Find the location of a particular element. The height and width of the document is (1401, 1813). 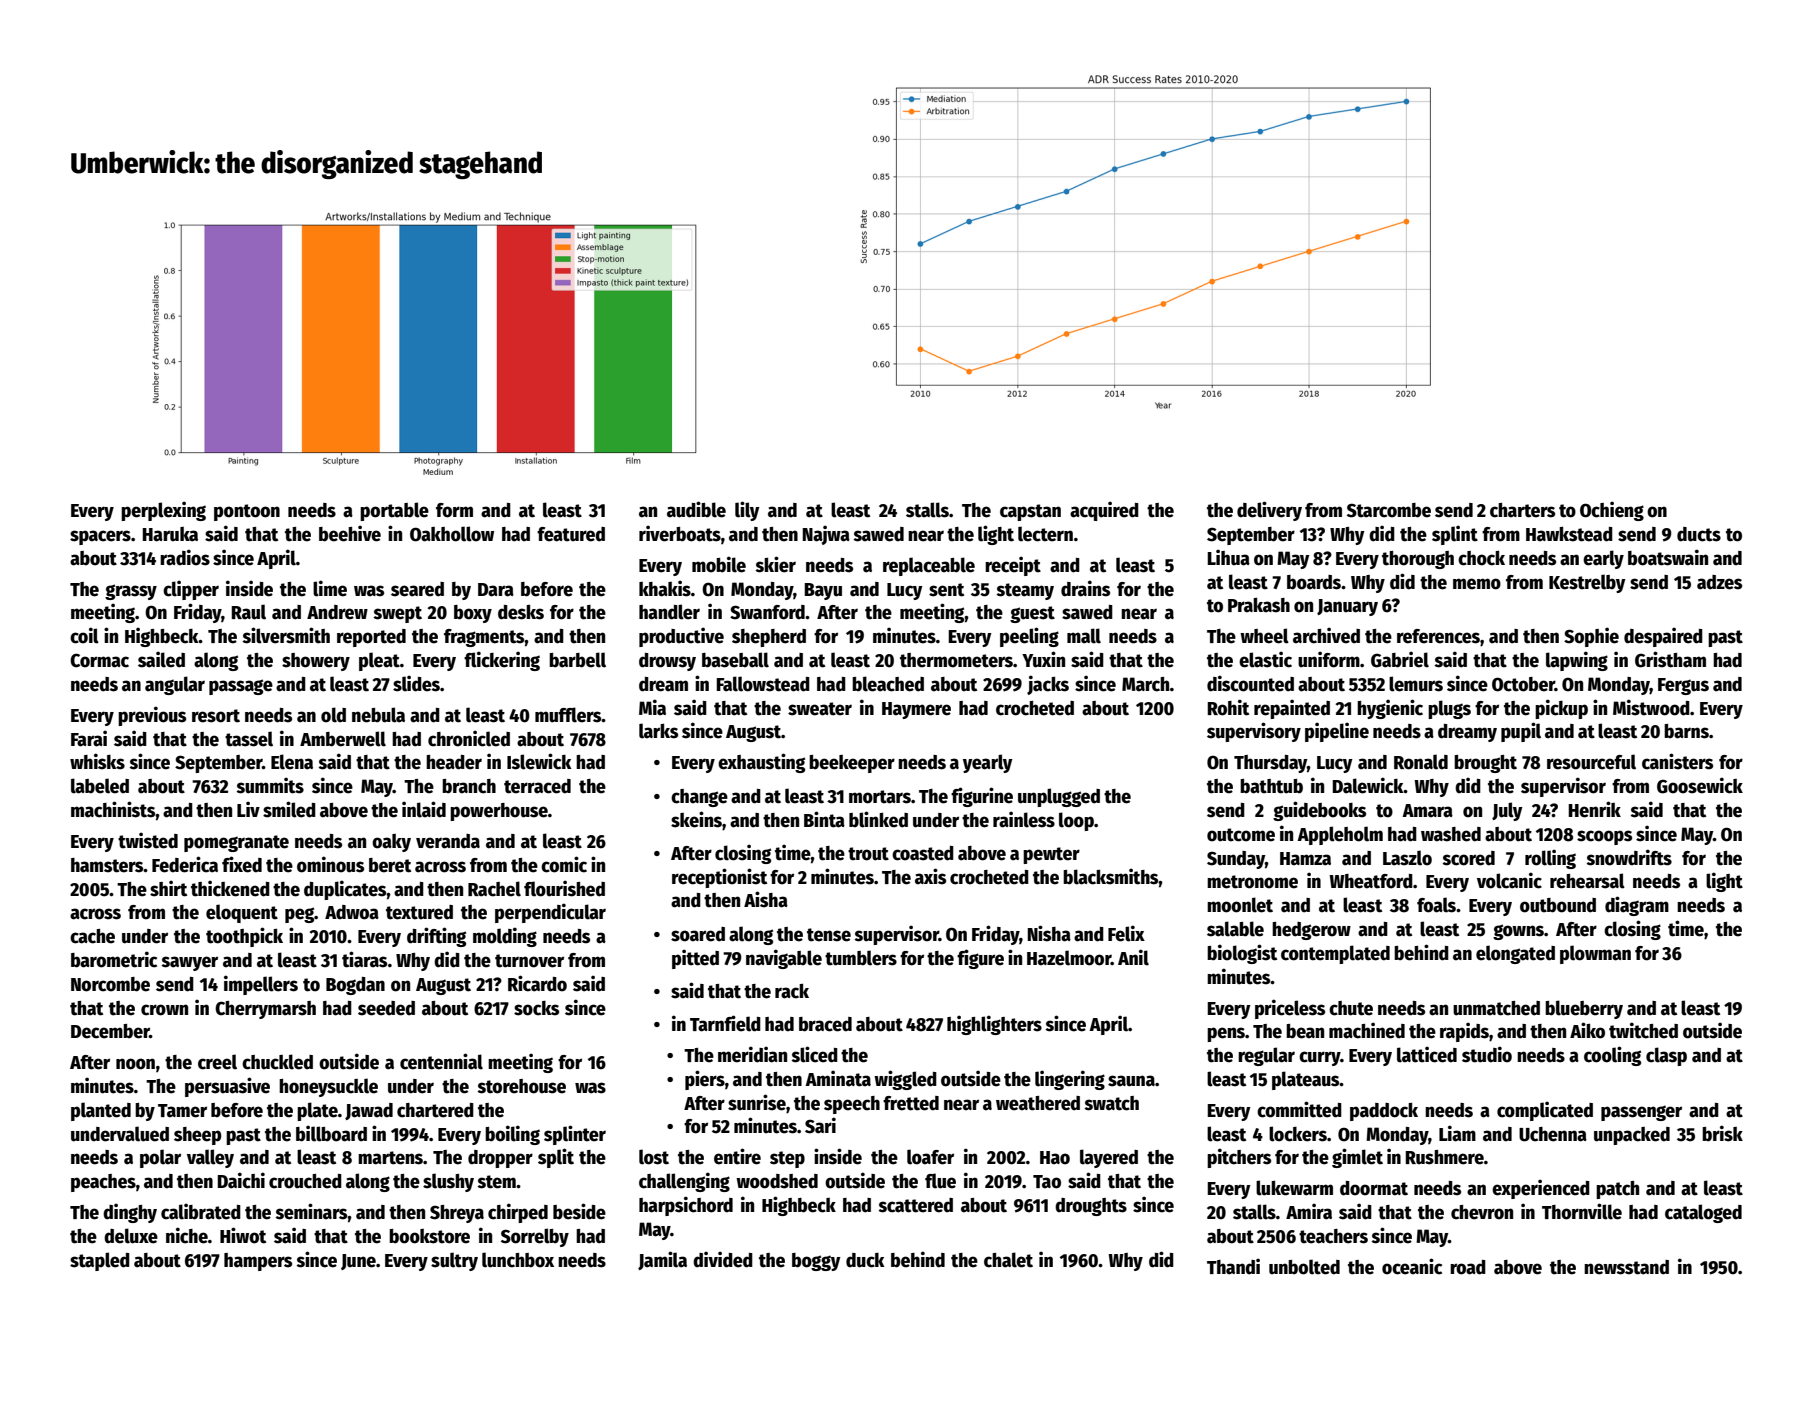

patch is located at coordinates (1617, 1190).
